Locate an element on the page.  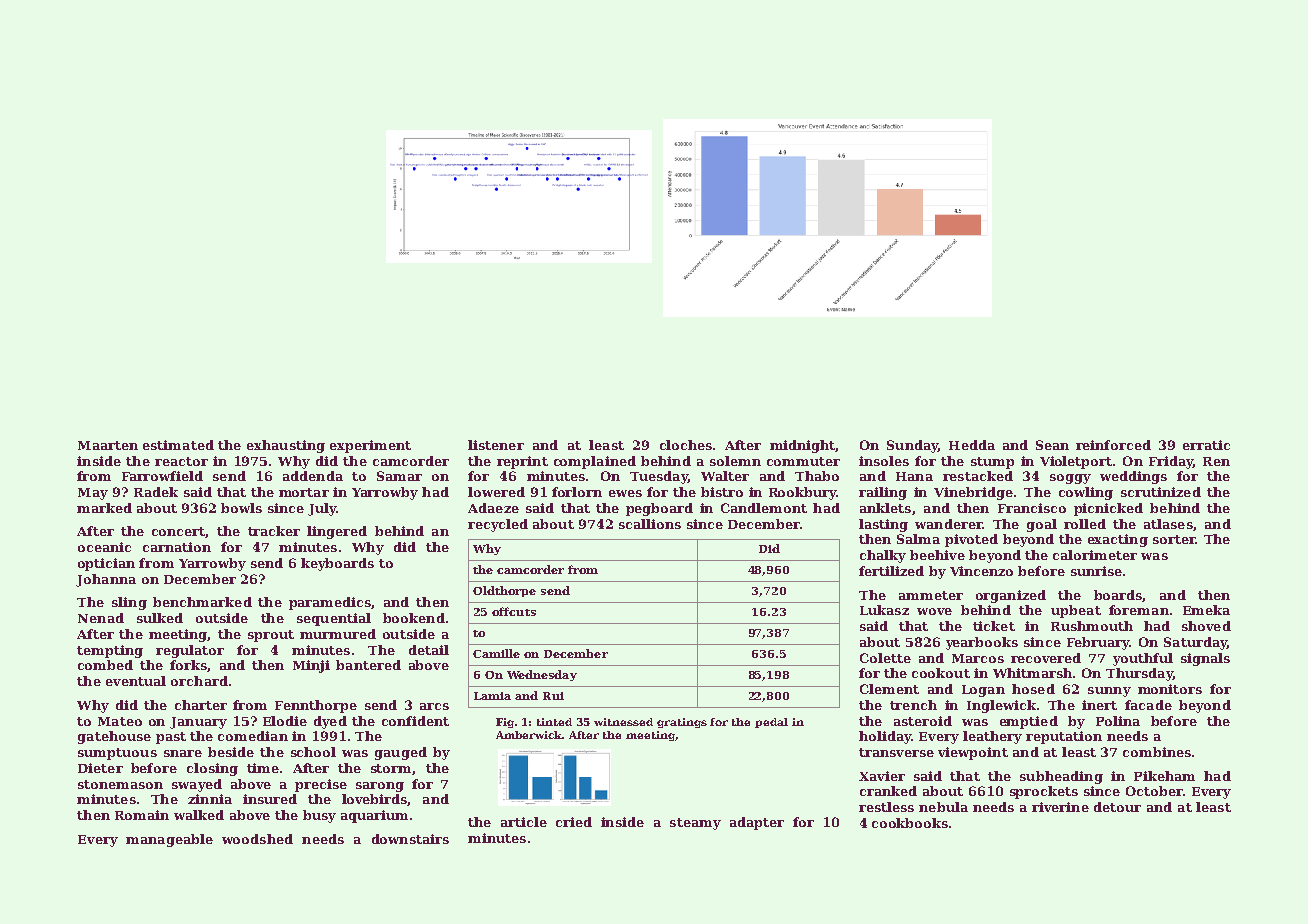
Emeka is located at coordinates (1206, 610).
